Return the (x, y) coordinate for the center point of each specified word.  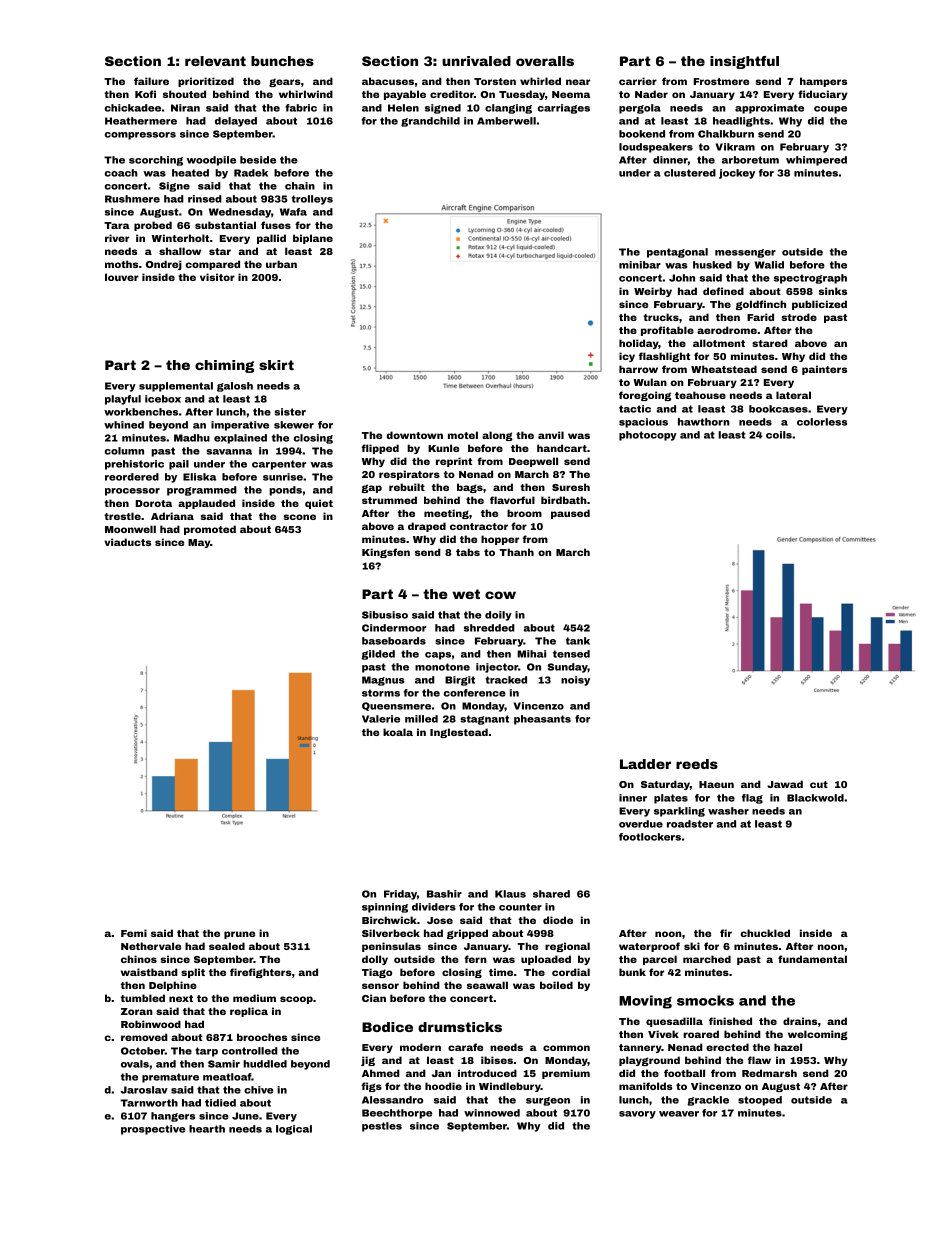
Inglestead (459, 733)
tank (578, 641)
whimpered (816, 161)
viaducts (127, 542)
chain (300, 186)
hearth (207, 1129)
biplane (313, 239)
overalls (545, 61)
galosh (235, 387)
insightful (744, 62)
